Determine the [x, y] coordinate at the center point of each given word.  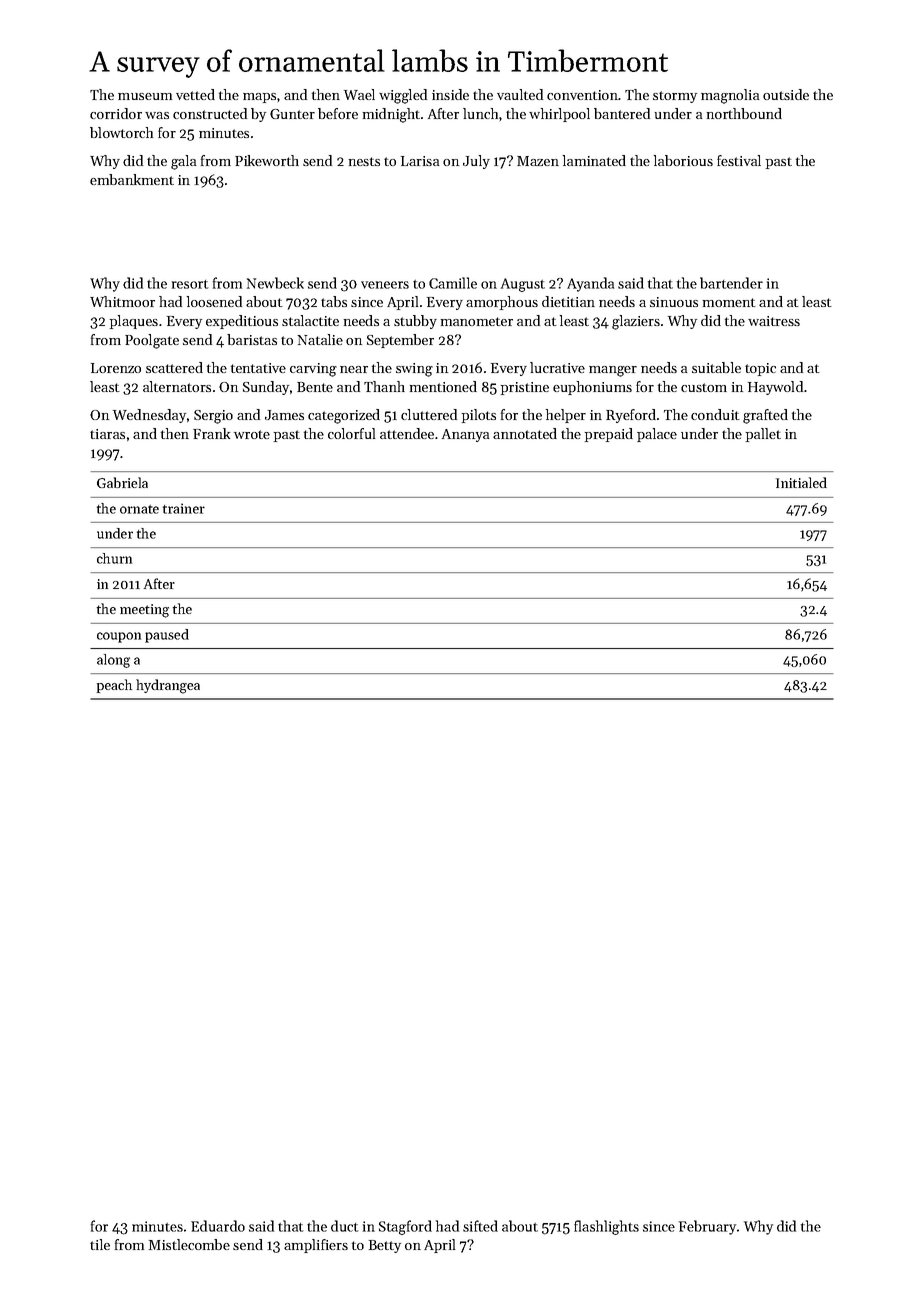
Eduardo [218, 1226]
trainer [184, 508]
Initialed [801, 482]
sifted [480, 1226]
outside [786, 94]
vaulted [520, 94]
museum [145, 96]
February [707, 1227]
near [354, 369]
